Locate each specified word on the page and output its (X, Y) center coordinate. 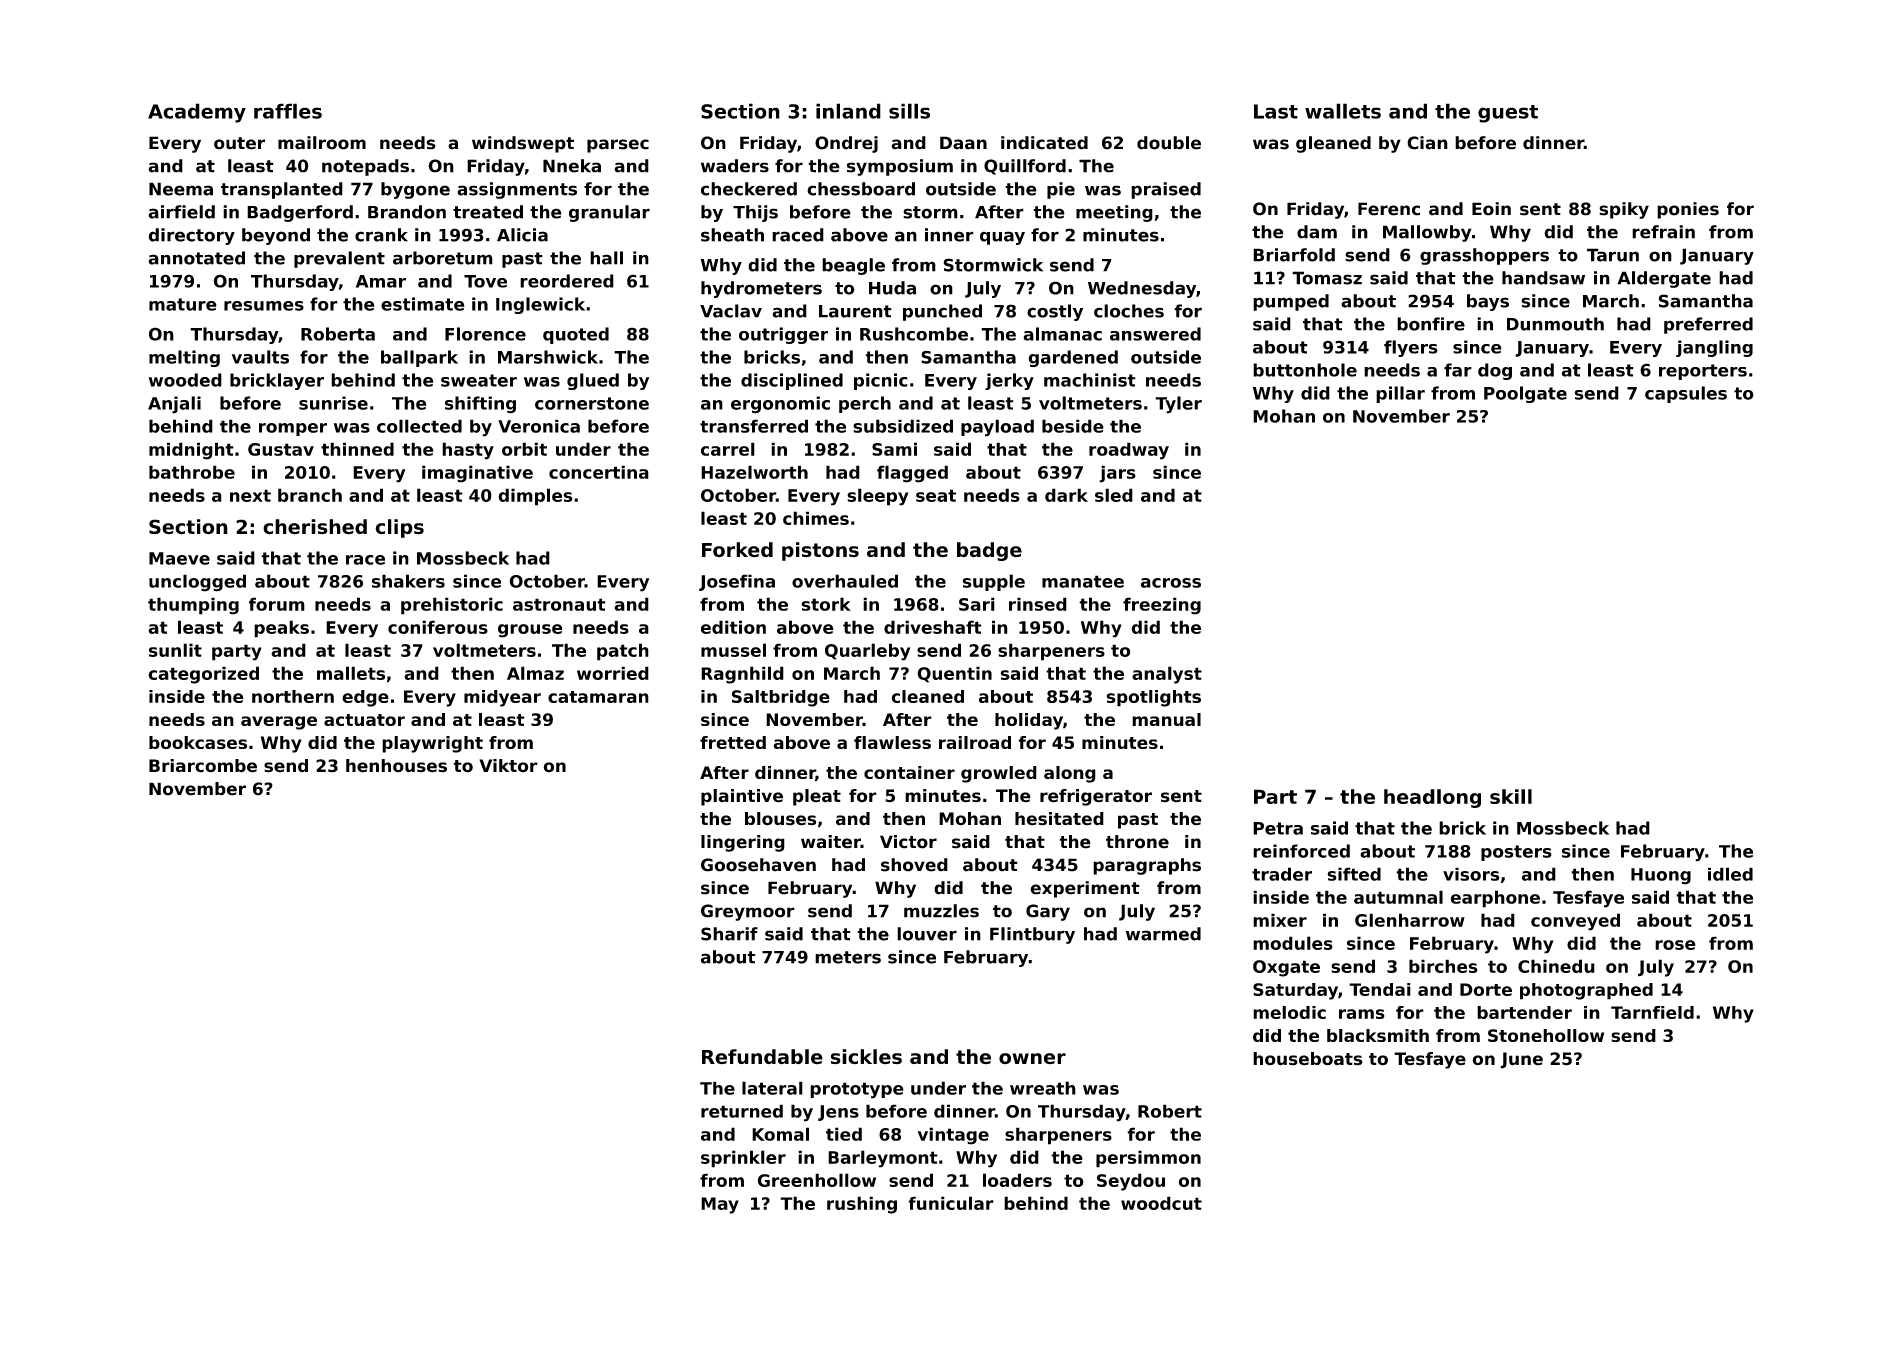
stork (826, 604)
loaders (1017, 1180)
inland (848, 111)
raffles (288, 111)
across (1171, 583)
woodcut (1161, 1203)
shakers (408, 581)
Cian (1427, 143)
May (720, 1205)
